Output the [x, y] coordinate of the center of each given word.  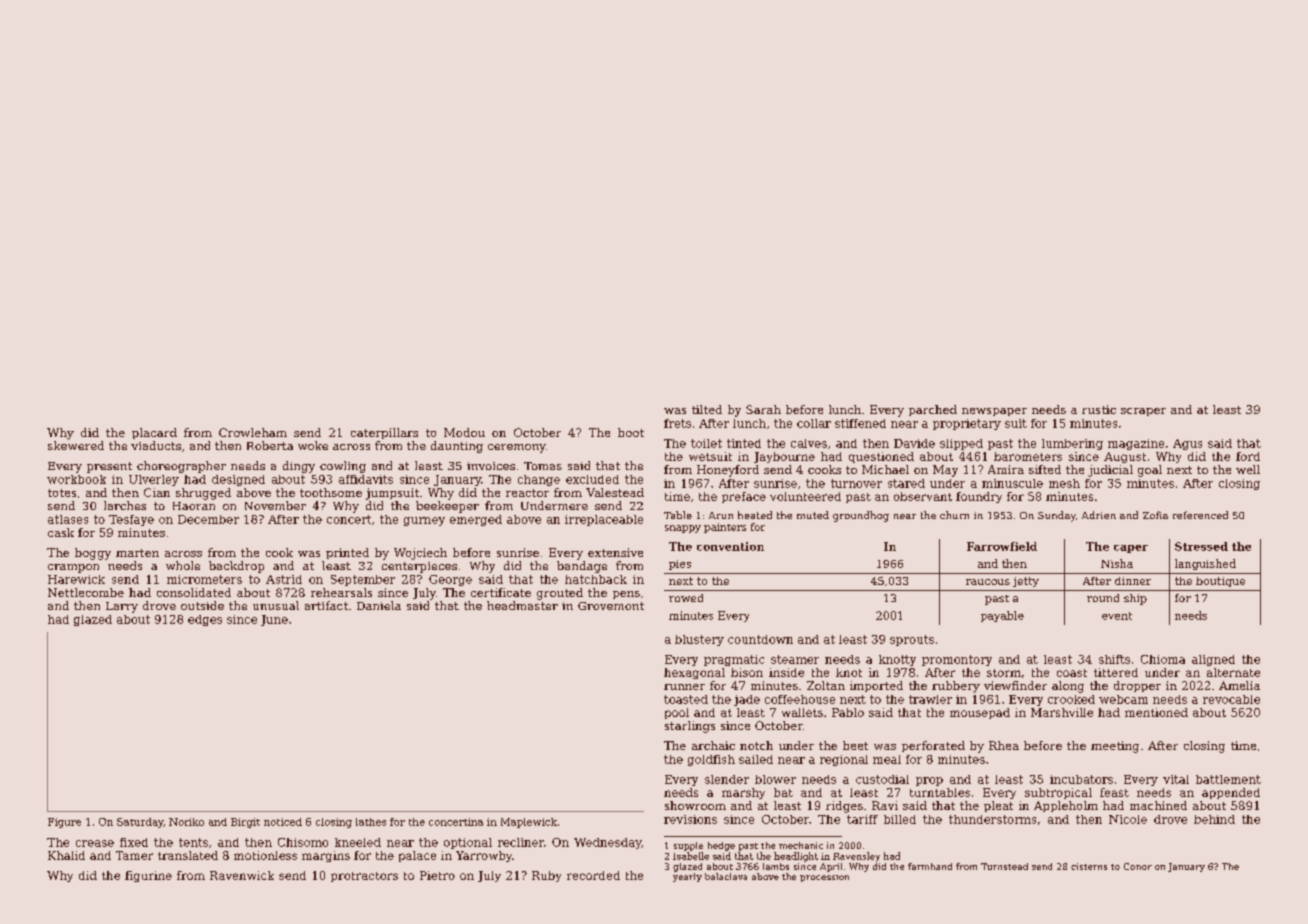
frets [677, 423]
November [275, 505]
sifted [1045, 469]
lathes [371, 822]
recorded [593, 875]
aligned [1213, 660]
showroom [695, 805]
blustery [699, 640]
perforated [933, 746]
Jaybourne [784, 457]
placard [154, 433]
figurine [148, 876]
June [274, 620]
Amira [1006, 469]
